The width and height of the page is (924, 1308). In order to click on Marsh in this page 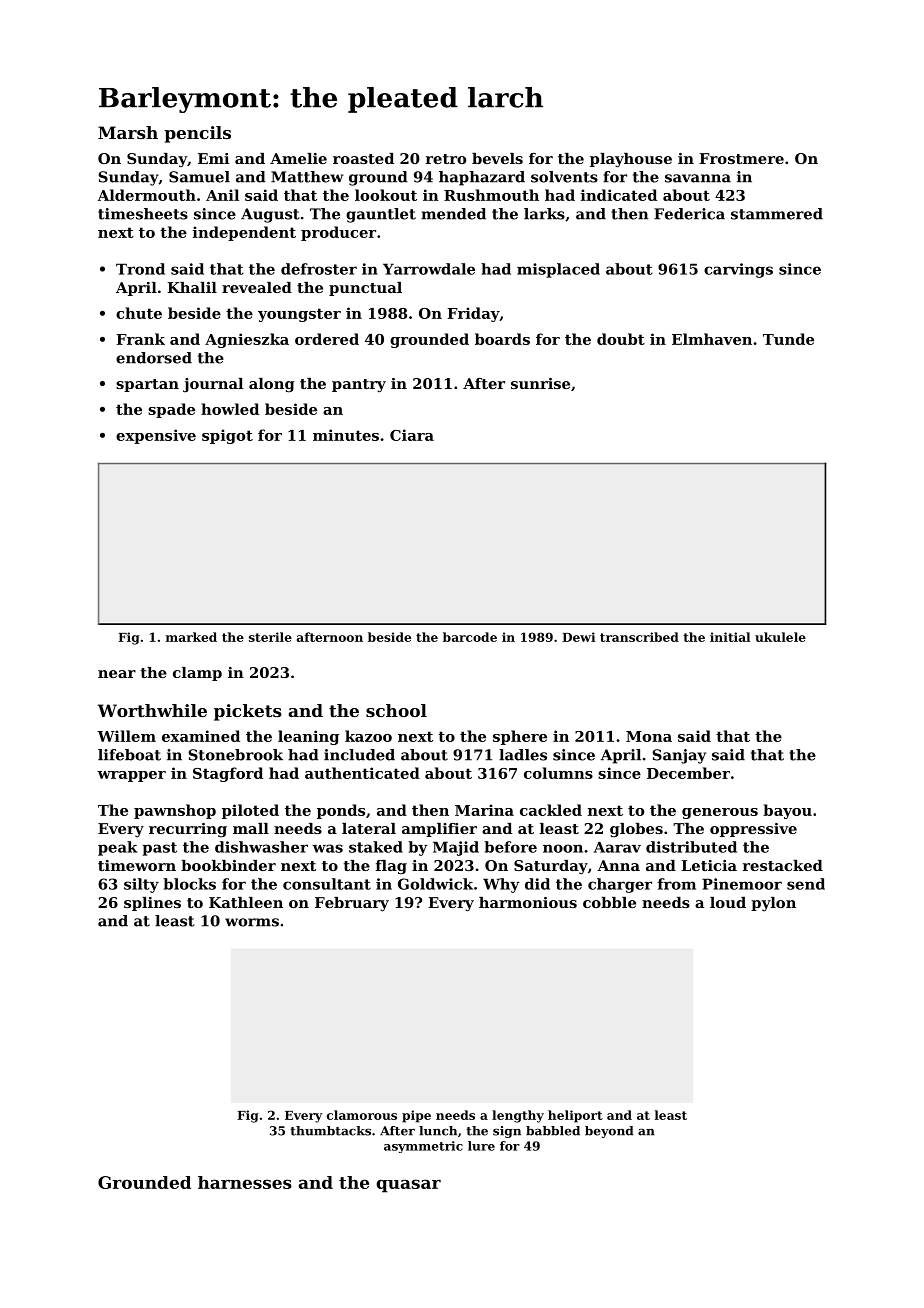, I will do `click(128, 132)`.
